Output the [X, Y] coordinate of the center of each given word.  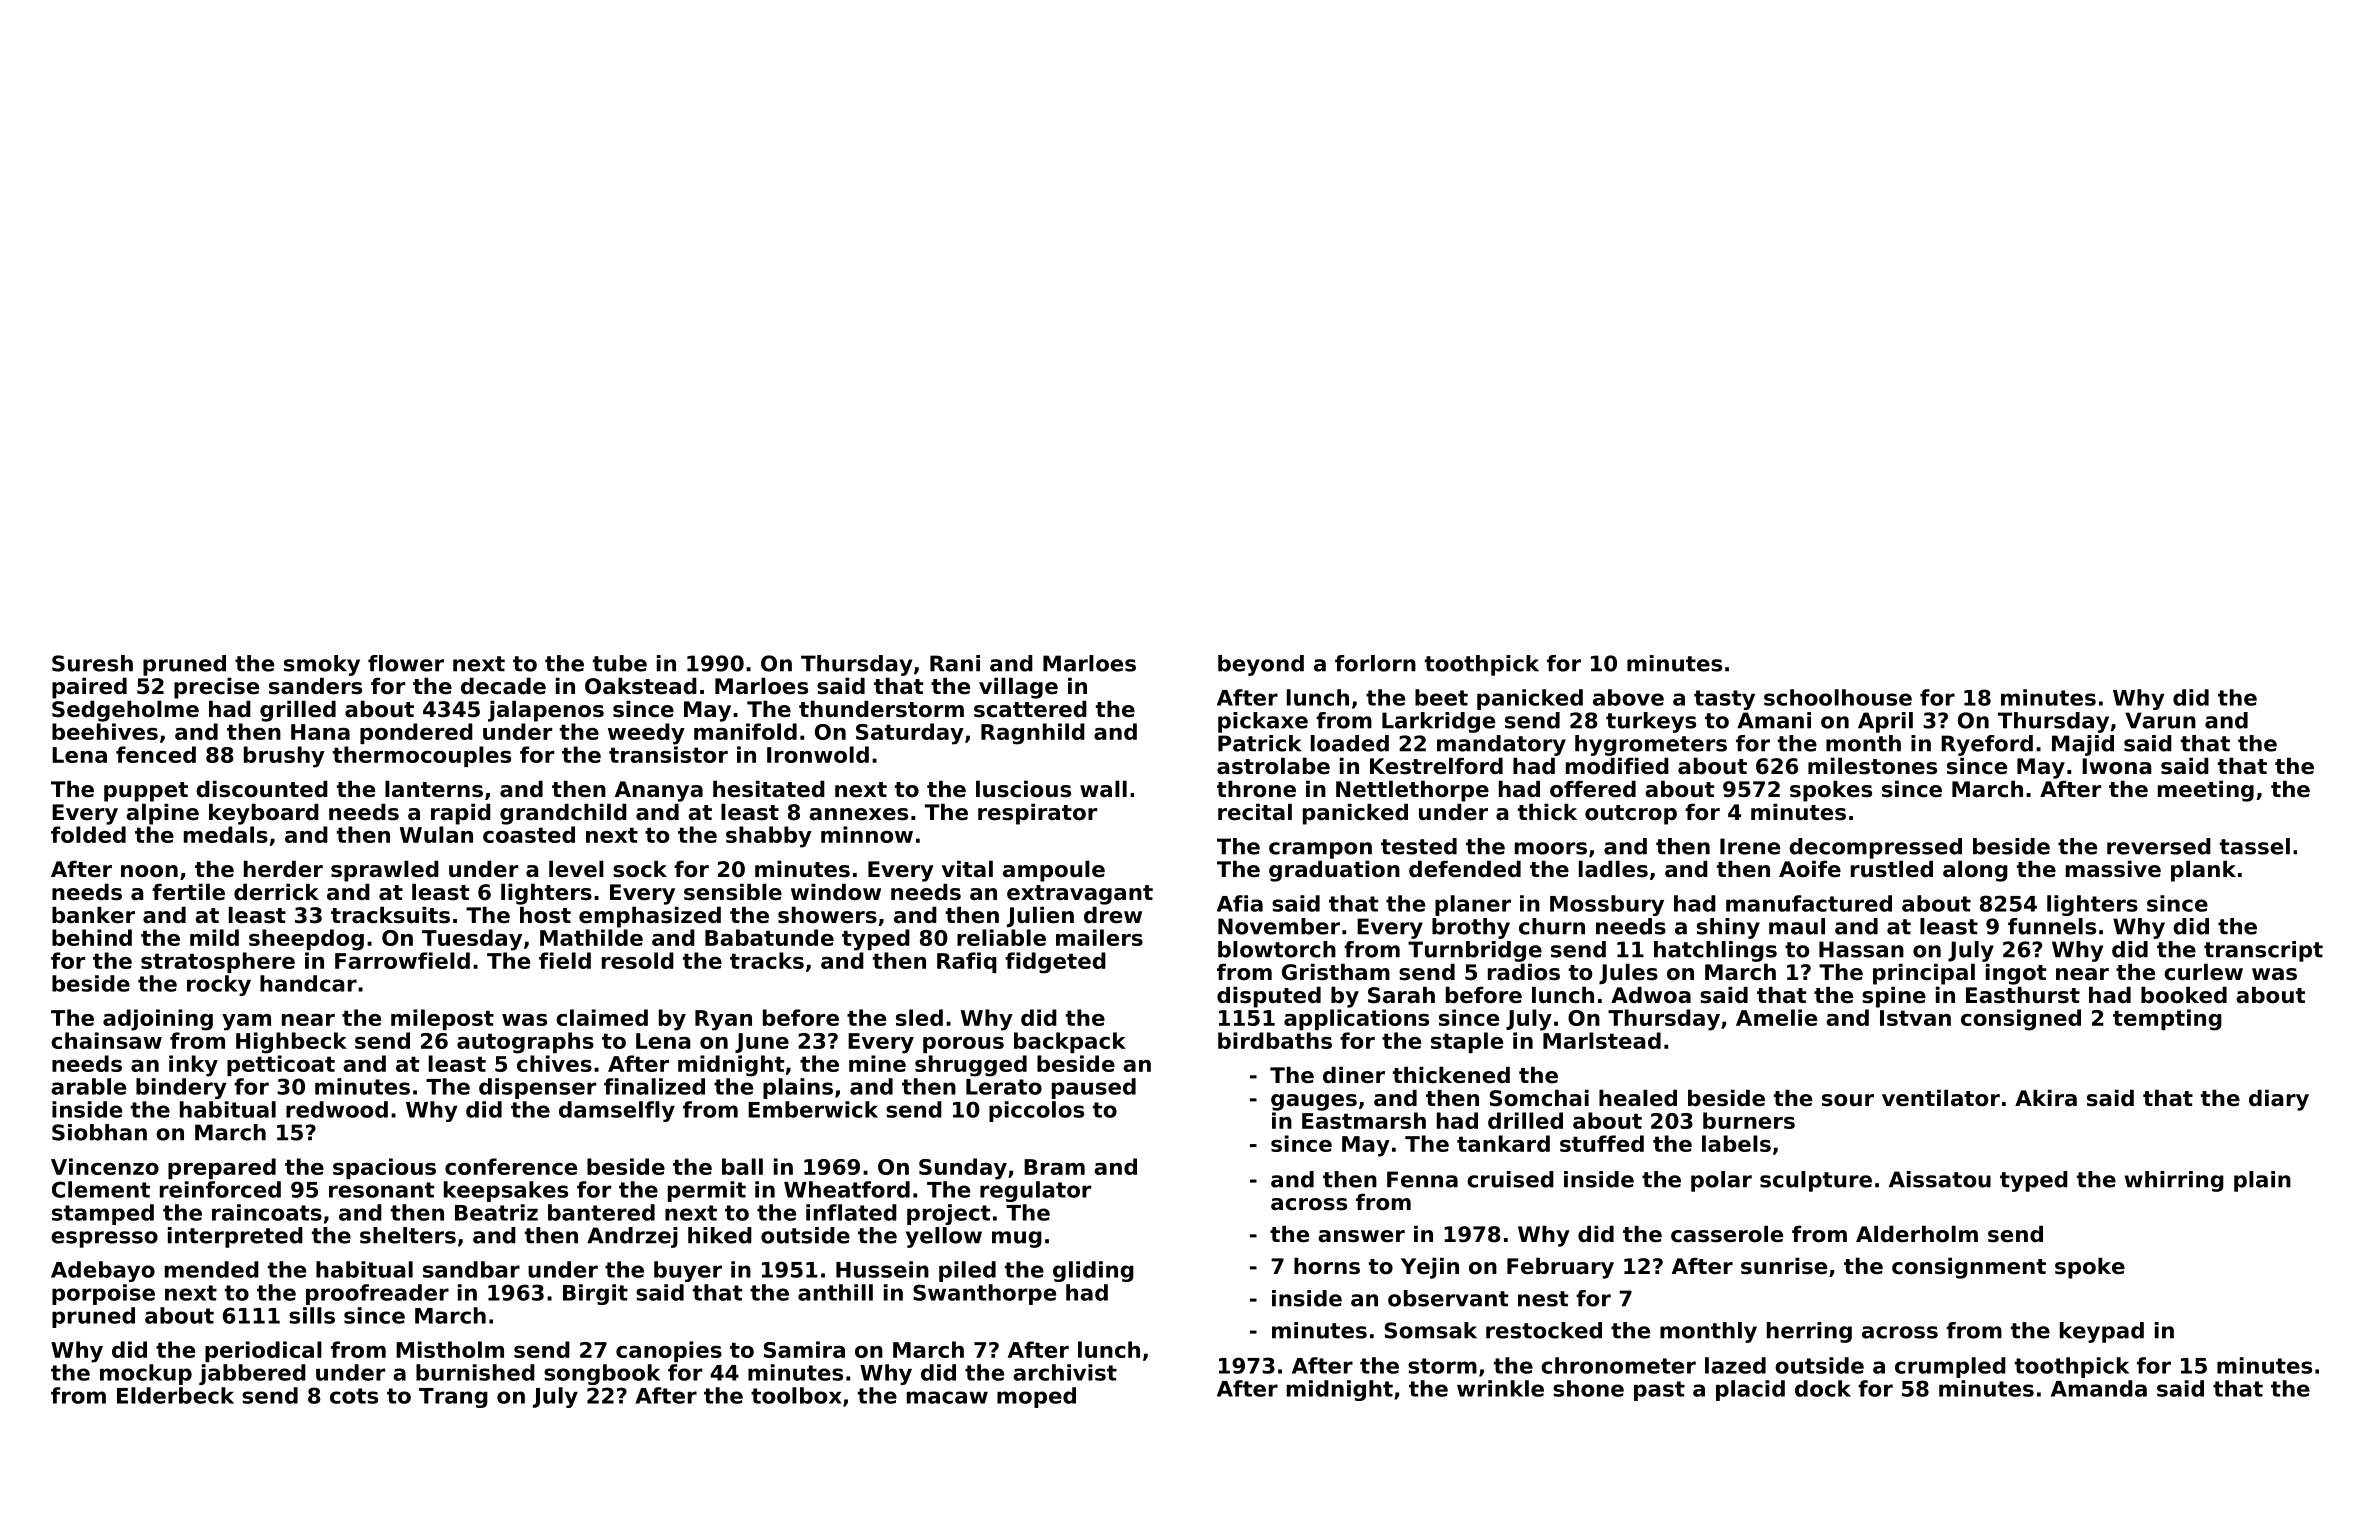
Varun [2160, 720]
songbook [602, 1374]
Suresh [92, 663]
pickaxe [1263, 722]
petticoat [281, 1065]
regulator [1035, 1191]
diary [2279, 1100]
